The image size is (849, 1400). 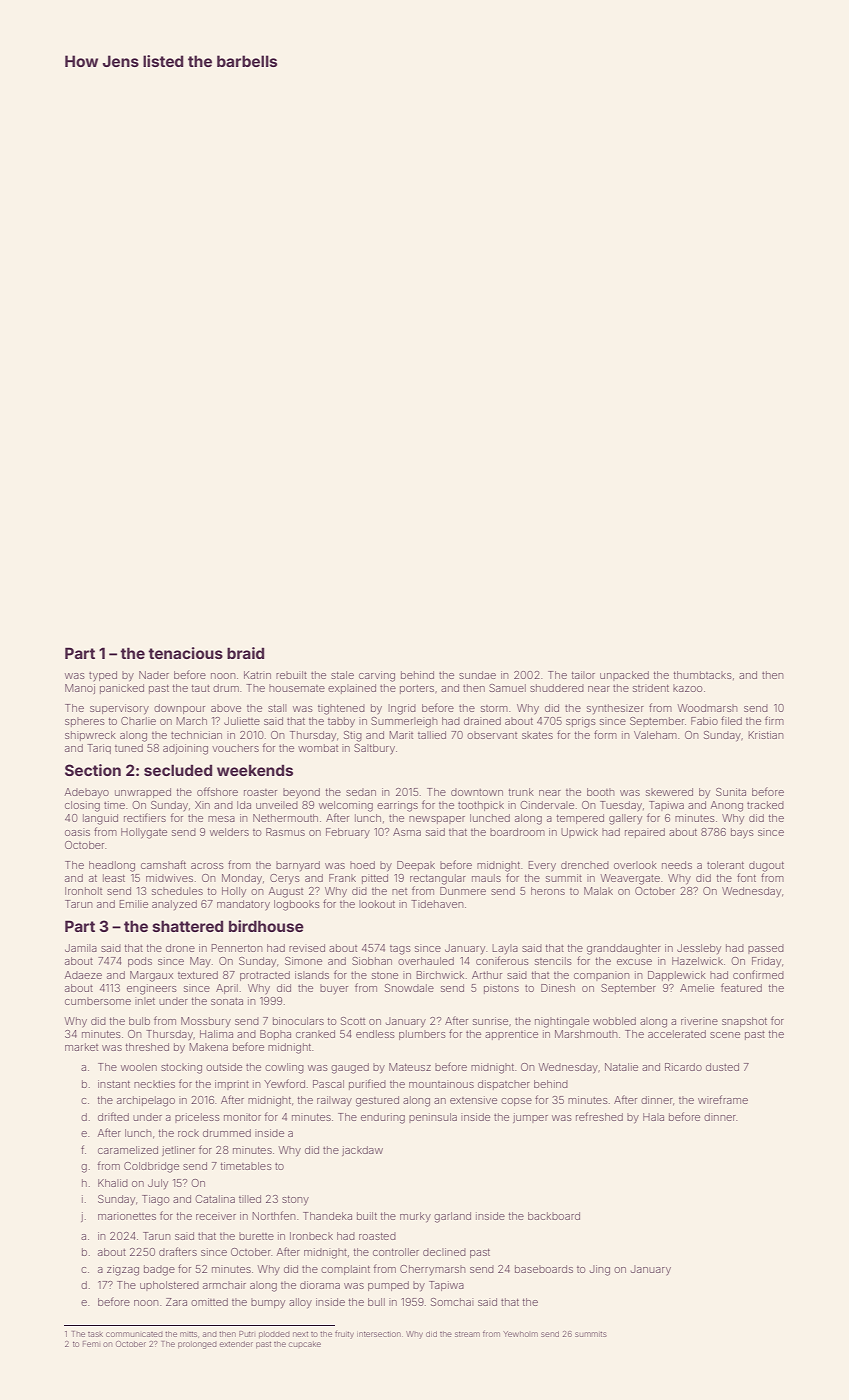 What do you see at coordinates (208, 1047) in the screenshot?
I see `Makena` at bounding box center [208, 1047].
